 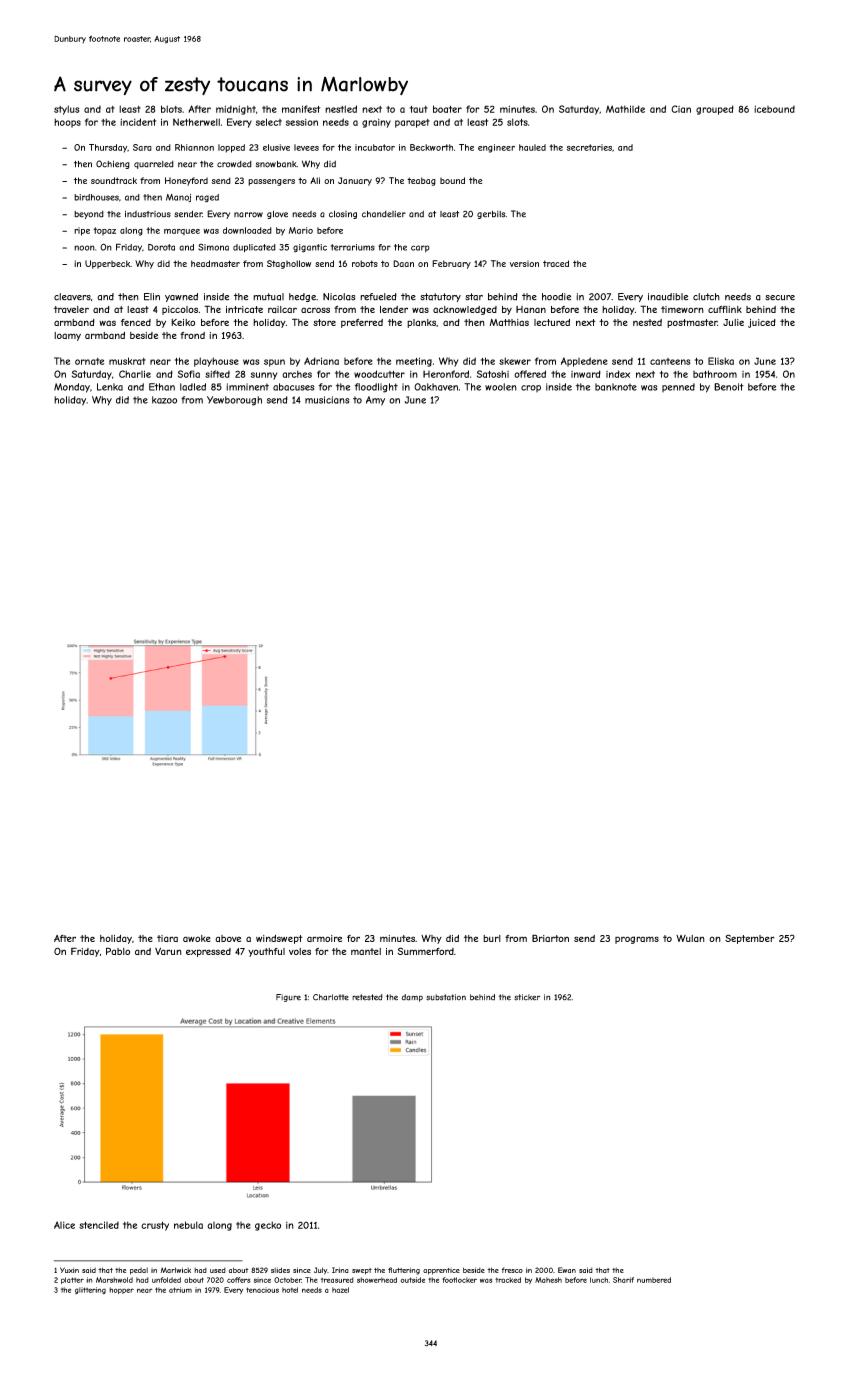 I want to click on slots, so click(x=517, y=122).
